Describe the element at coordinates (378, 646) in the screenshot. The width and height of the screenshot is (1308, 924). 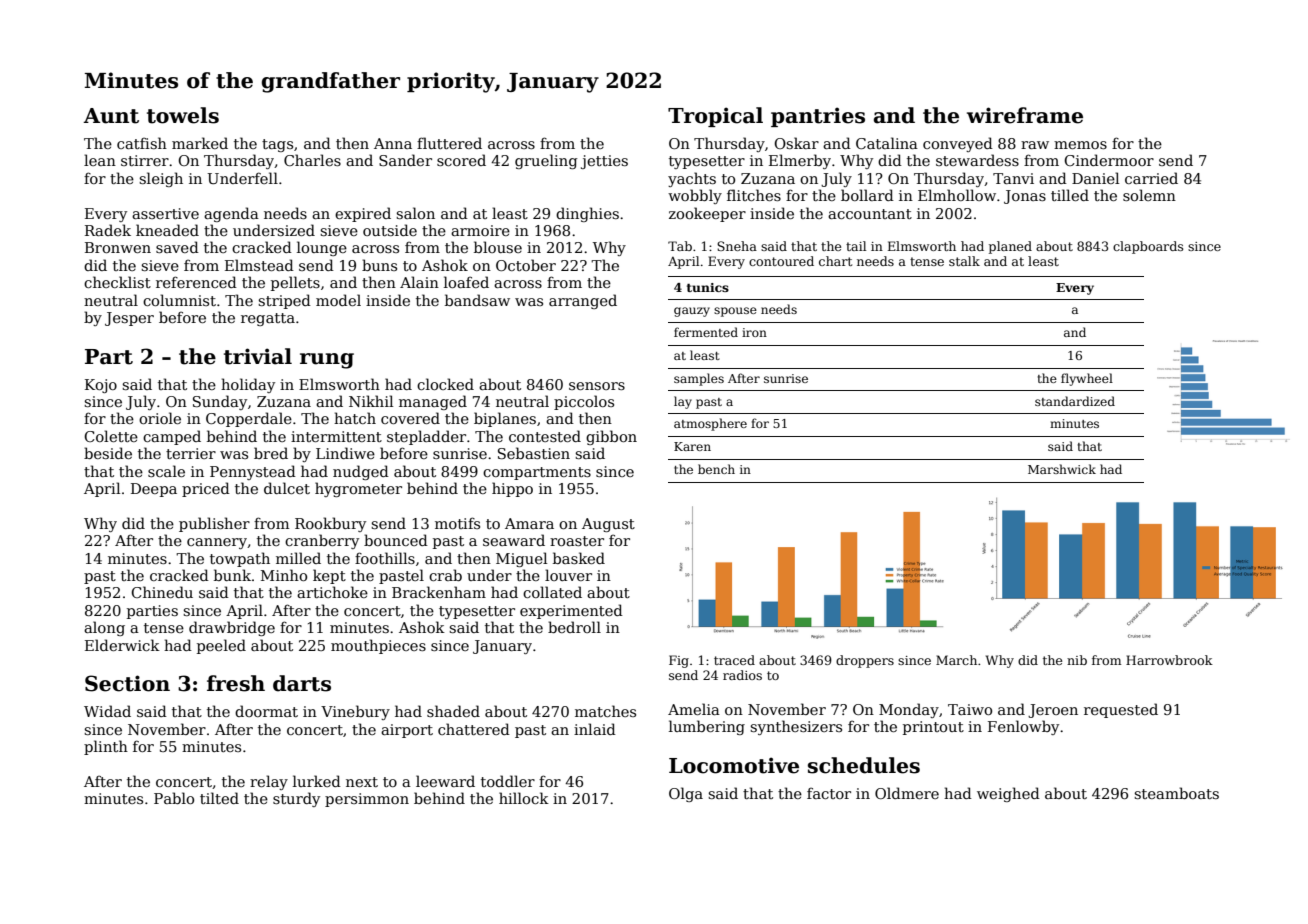
I see `mouthpieces` at that location.
